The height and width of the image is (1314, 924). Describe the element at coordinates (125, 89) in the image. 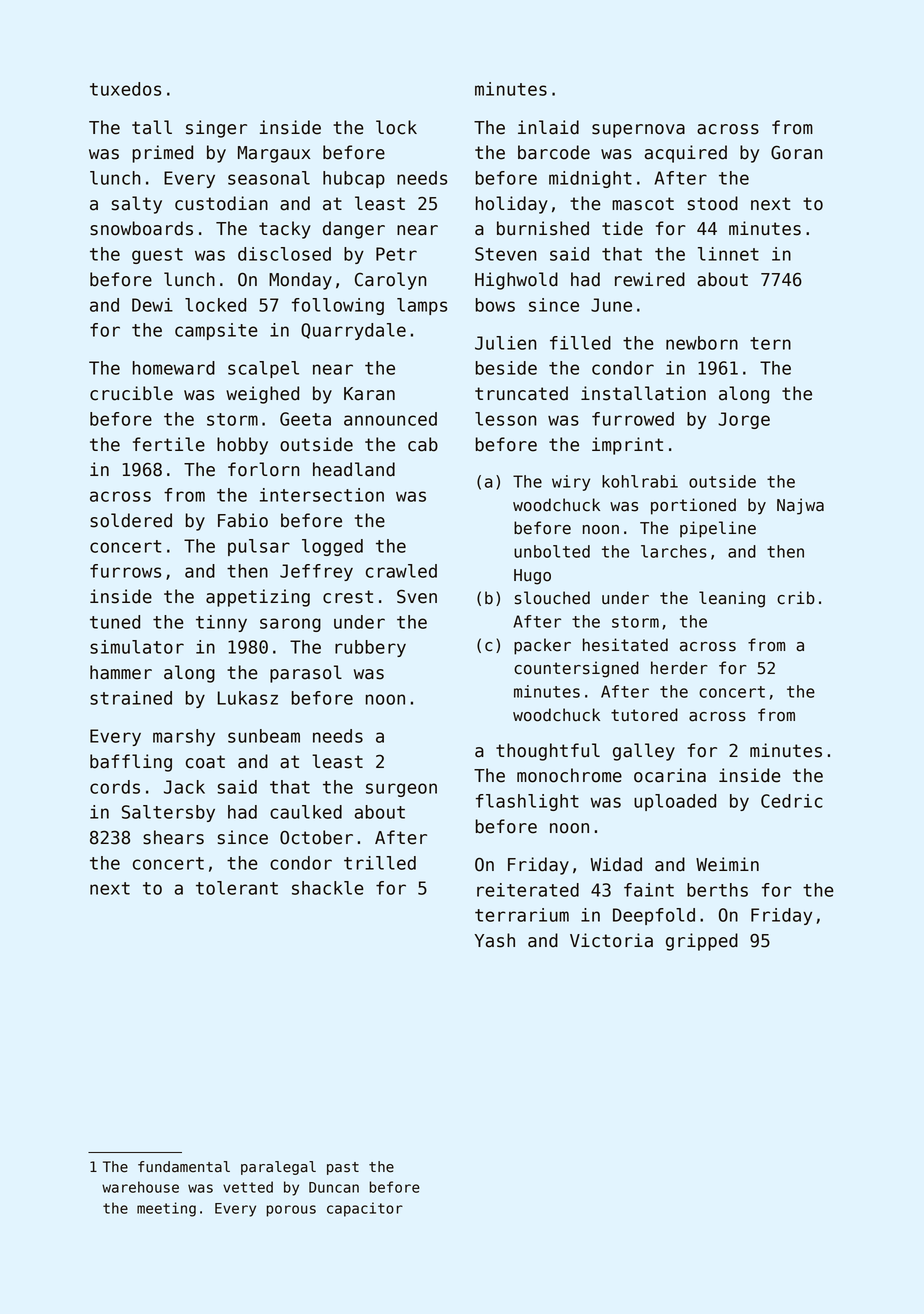

I see `tuxedos` at that location.
